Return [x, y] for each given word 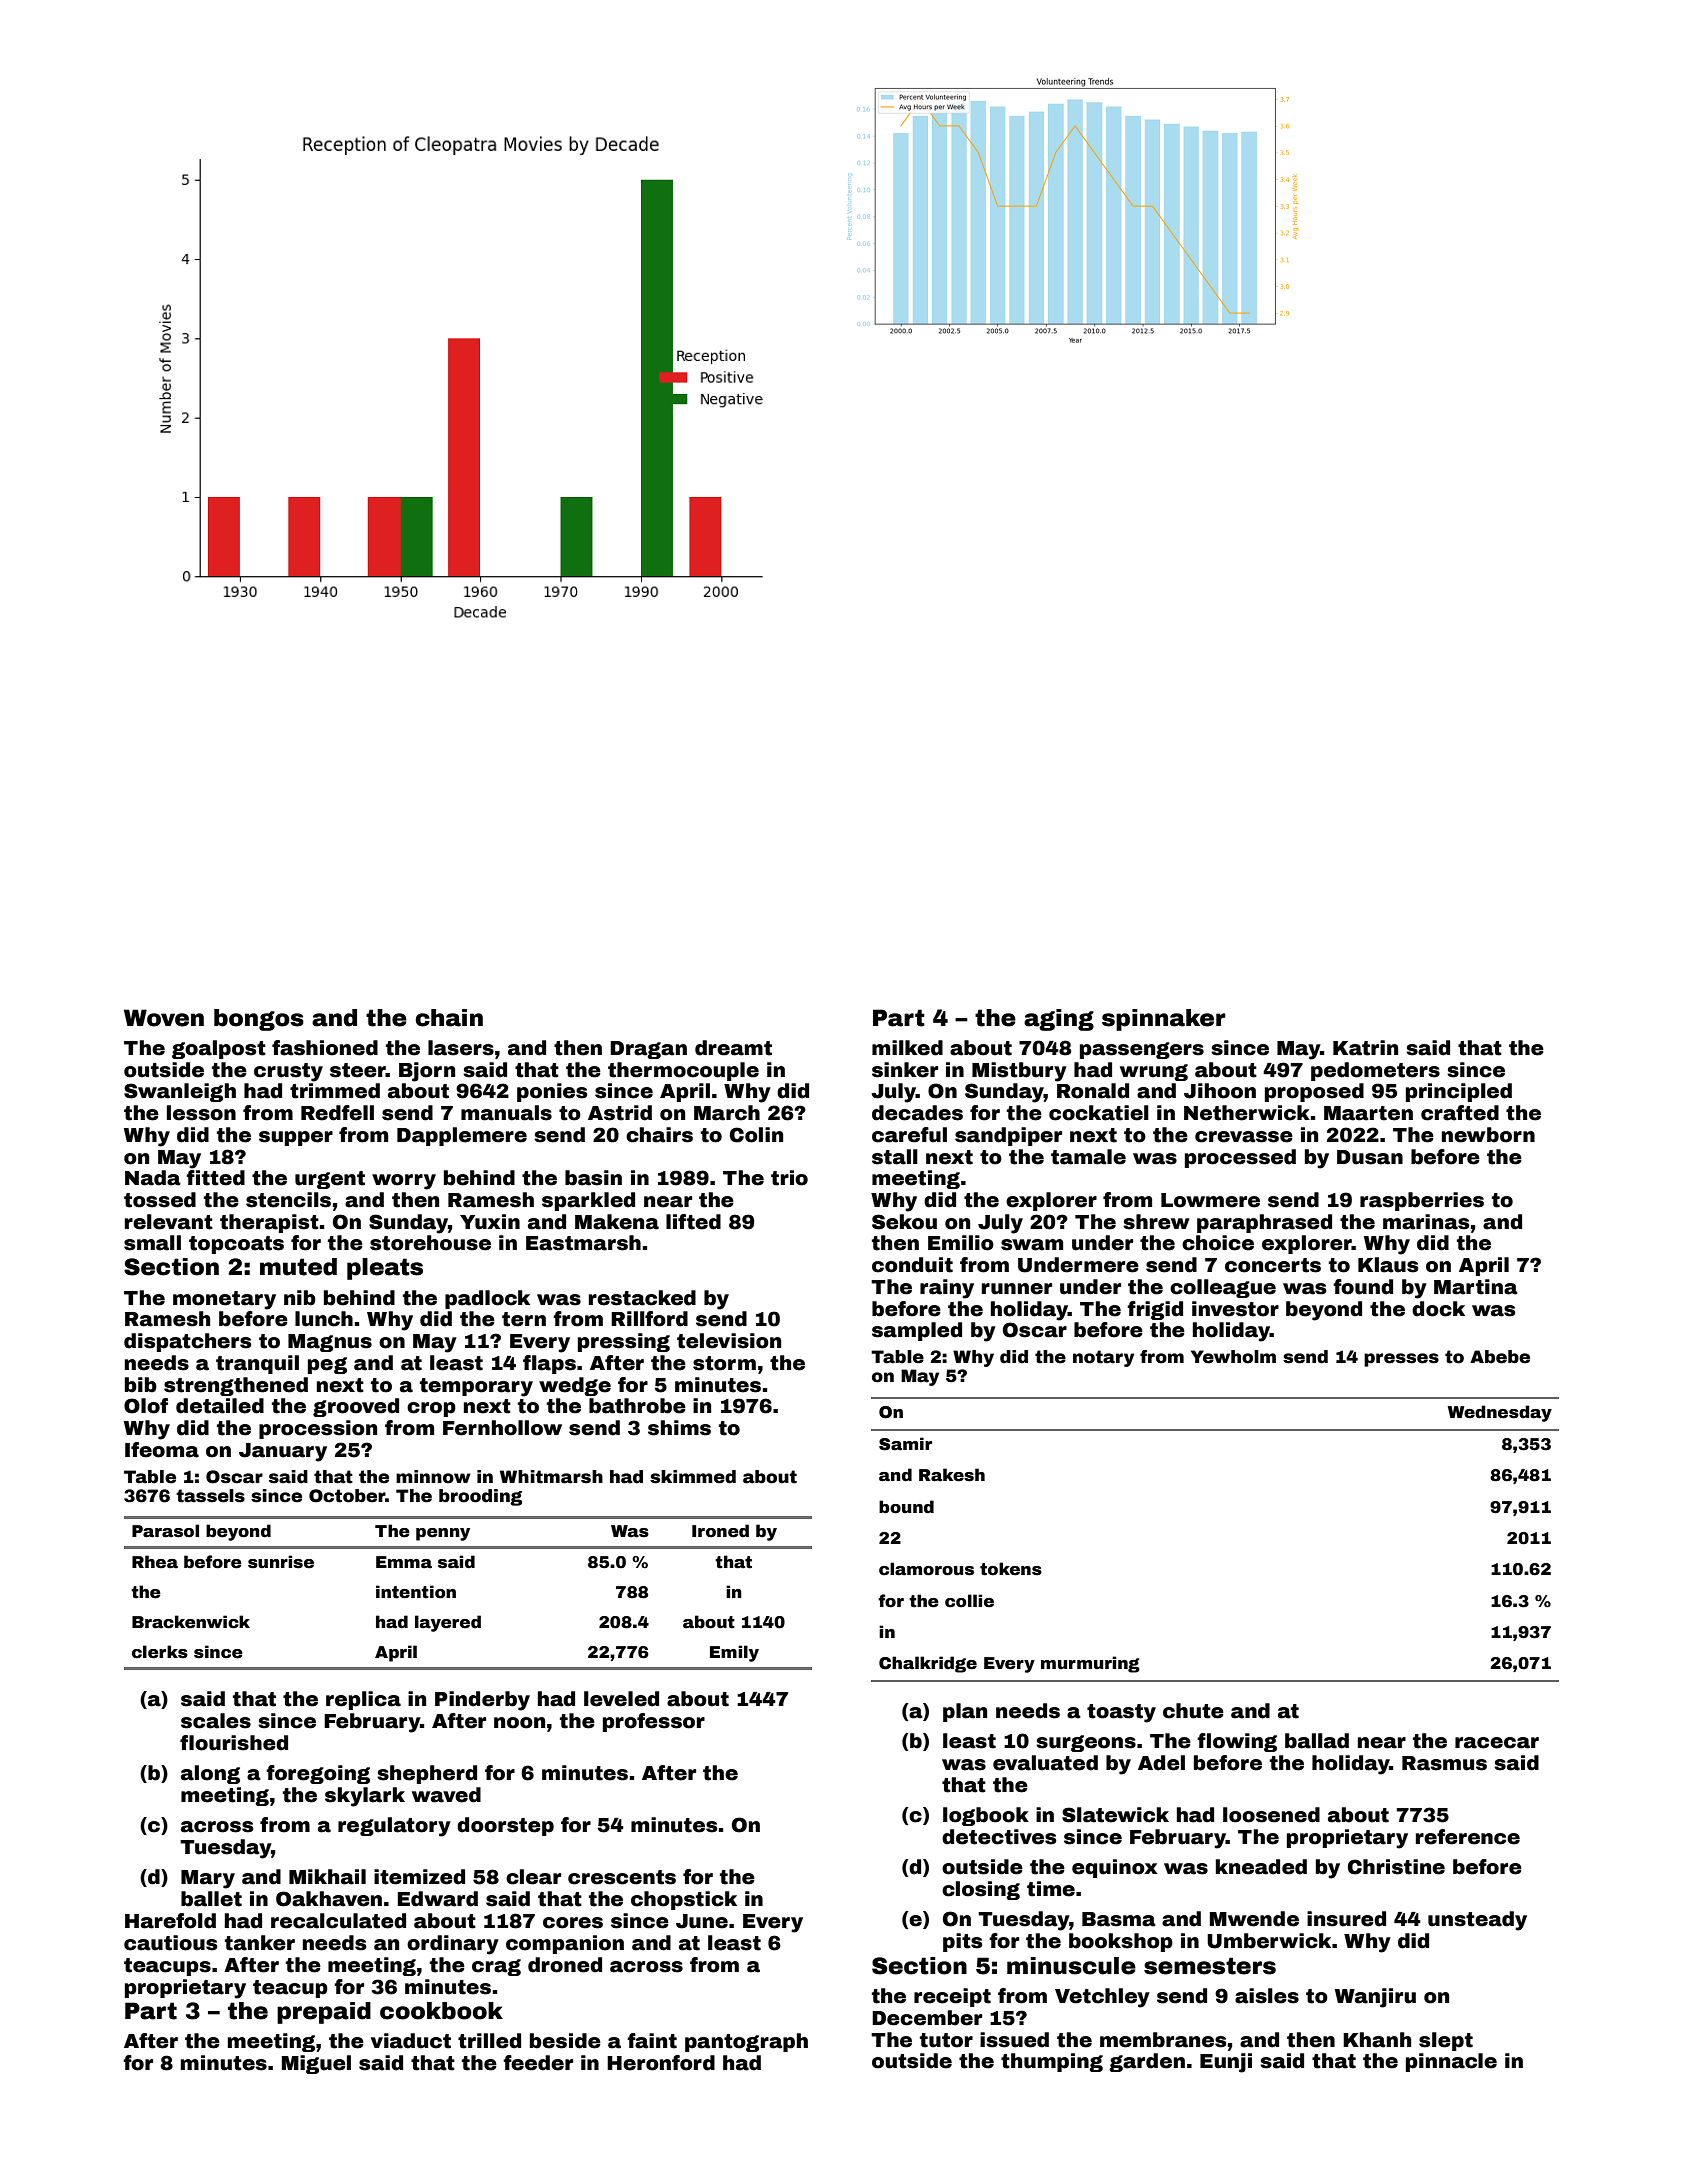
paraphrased [1264, 1223]
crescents [622, 1877]
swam [1032, 1245]
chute [1193, 1711]
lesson [201, 1113]
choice [1218, 1243]
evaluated [1045, 1763]
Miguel [316, 2064]
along [210, 1774]
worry [404, 1182]
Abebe [1500, 1357]
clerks [160, 1652]
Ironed [720, 1531]
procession [318, 1429]
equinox [1115, 1868]
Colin [756, 1135]
